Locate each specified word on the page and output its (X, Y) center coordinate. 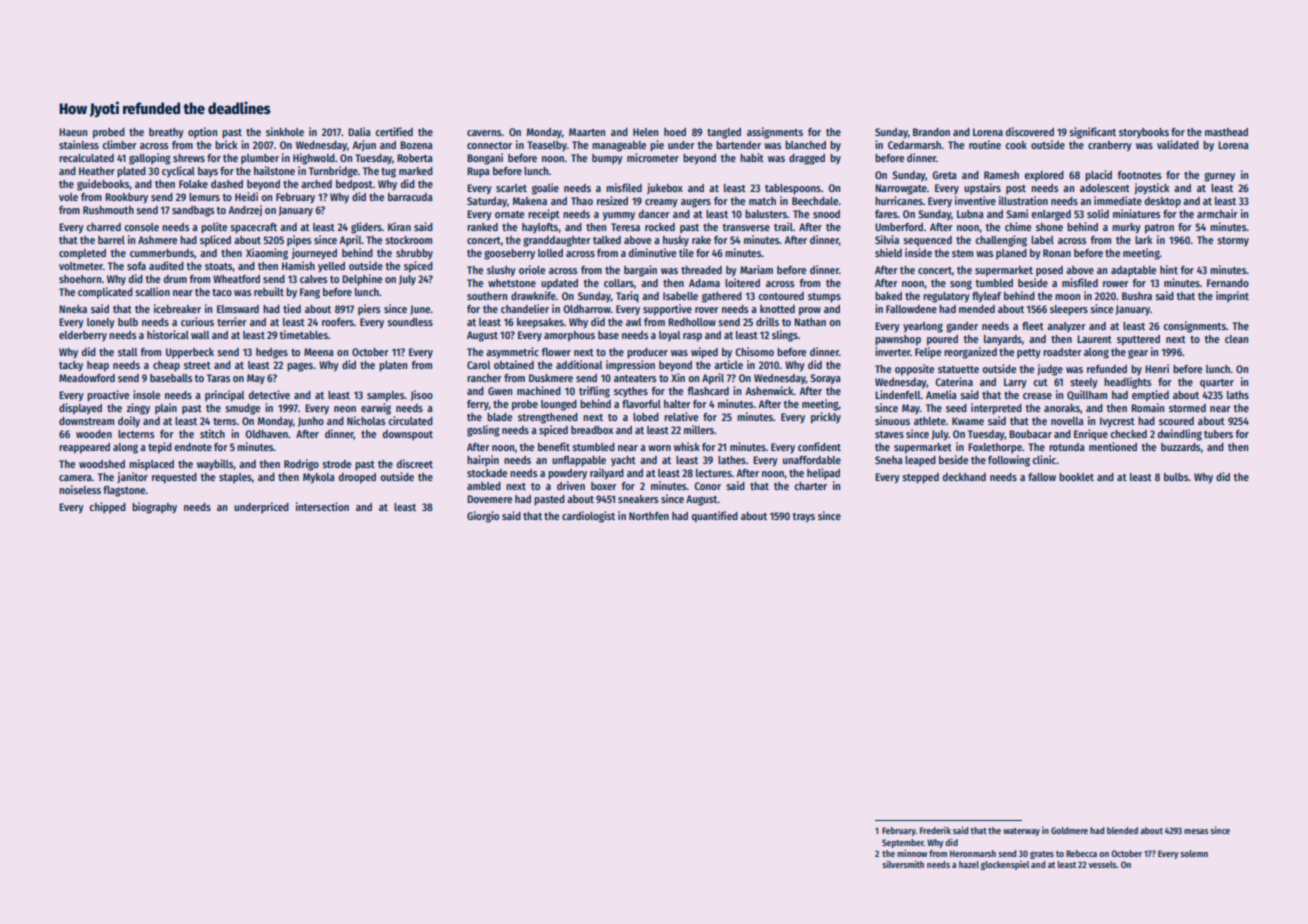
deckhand (964, 477)
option (202, 132)
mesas (1196, 831)
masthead (1226, 132)
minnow (912, 853)
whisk (687, 446)
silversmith (903, 864)
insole (146, 394)
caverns (484, 133)
